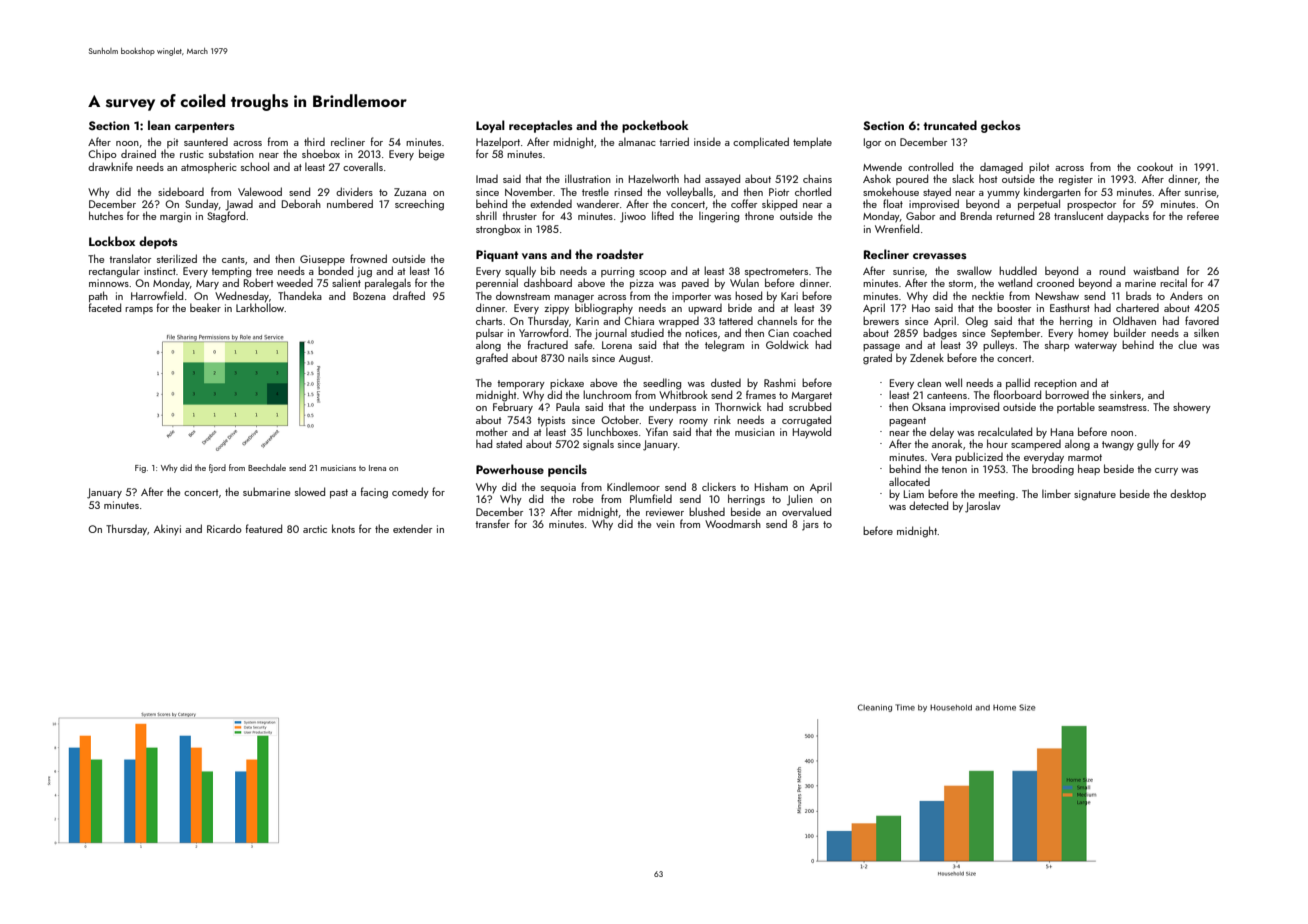 This document has height=924, width=1308. Describe the element at coordinates (233, 259) in the document. I see `cants` at that location.
